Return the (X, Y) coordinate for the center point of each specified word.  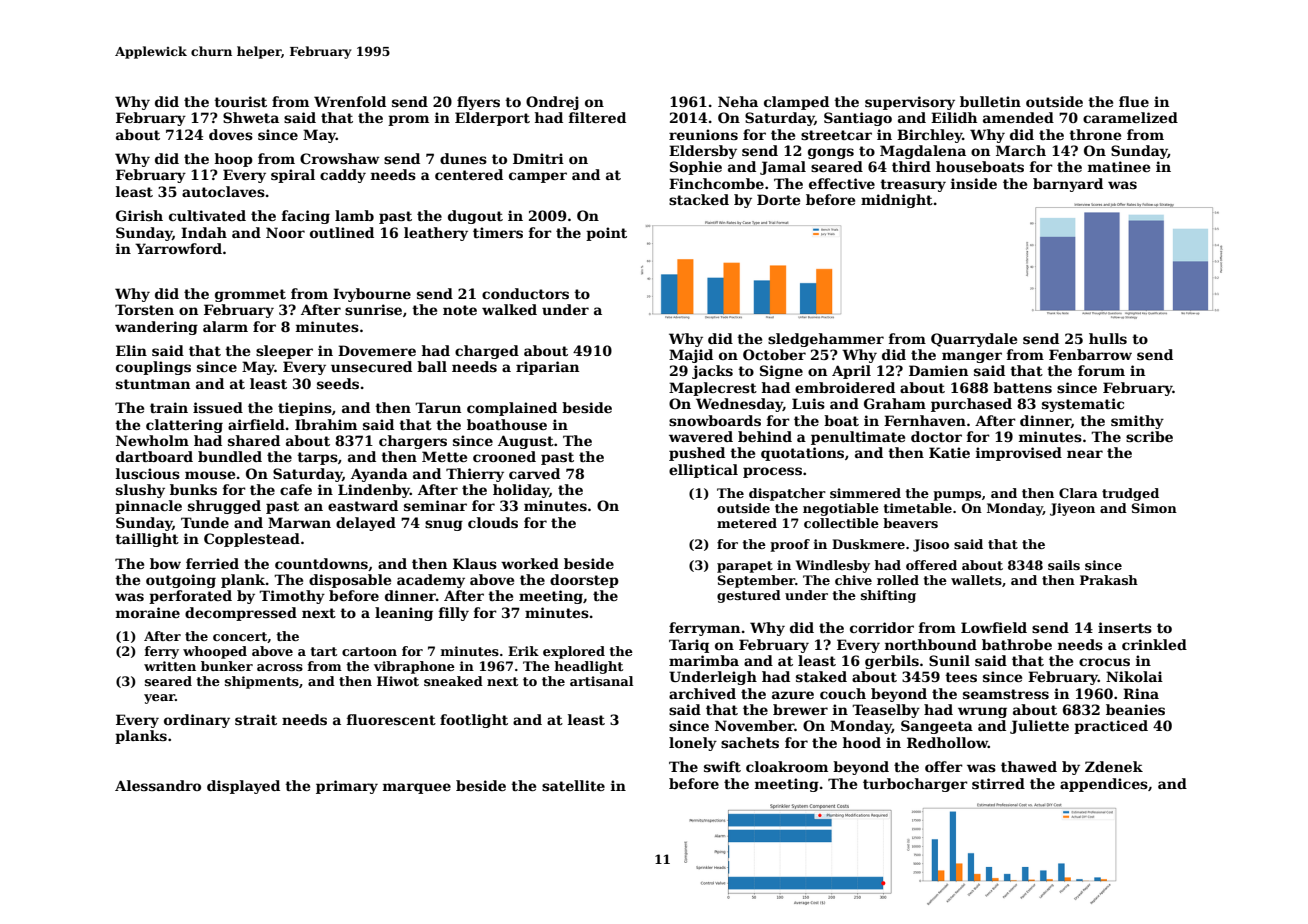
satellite (573, 785)
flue (1134, 101)
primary (347, 787)
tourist (240, 101)
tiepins (305, 409)
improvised (1019, 454)
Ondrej (552, 103)
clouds (493, 522)
